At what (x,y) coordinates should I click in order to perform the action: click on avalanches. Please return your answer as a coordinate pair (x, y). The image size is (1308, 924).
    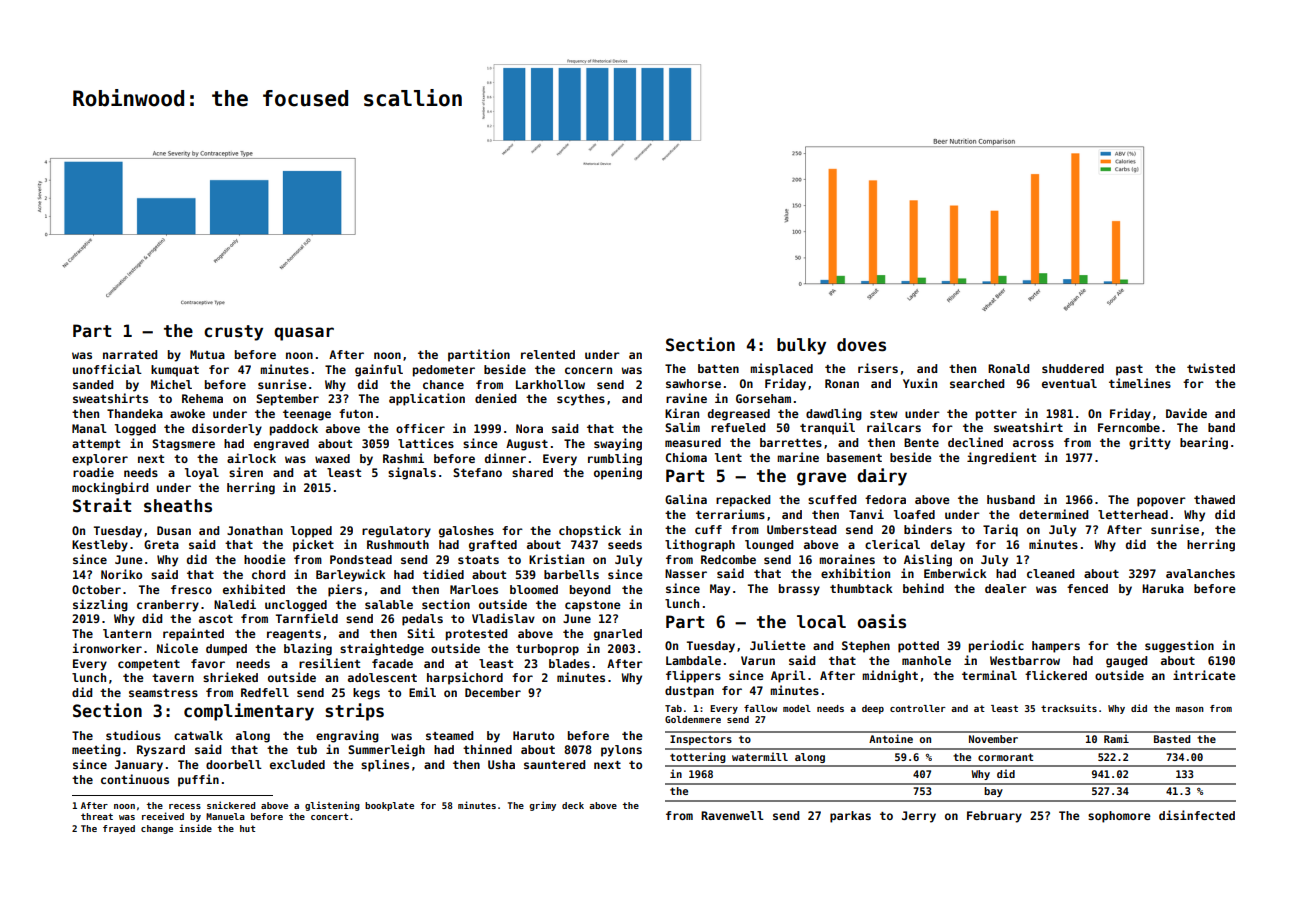
    Looking at the image, I should click on (1200, 573).
